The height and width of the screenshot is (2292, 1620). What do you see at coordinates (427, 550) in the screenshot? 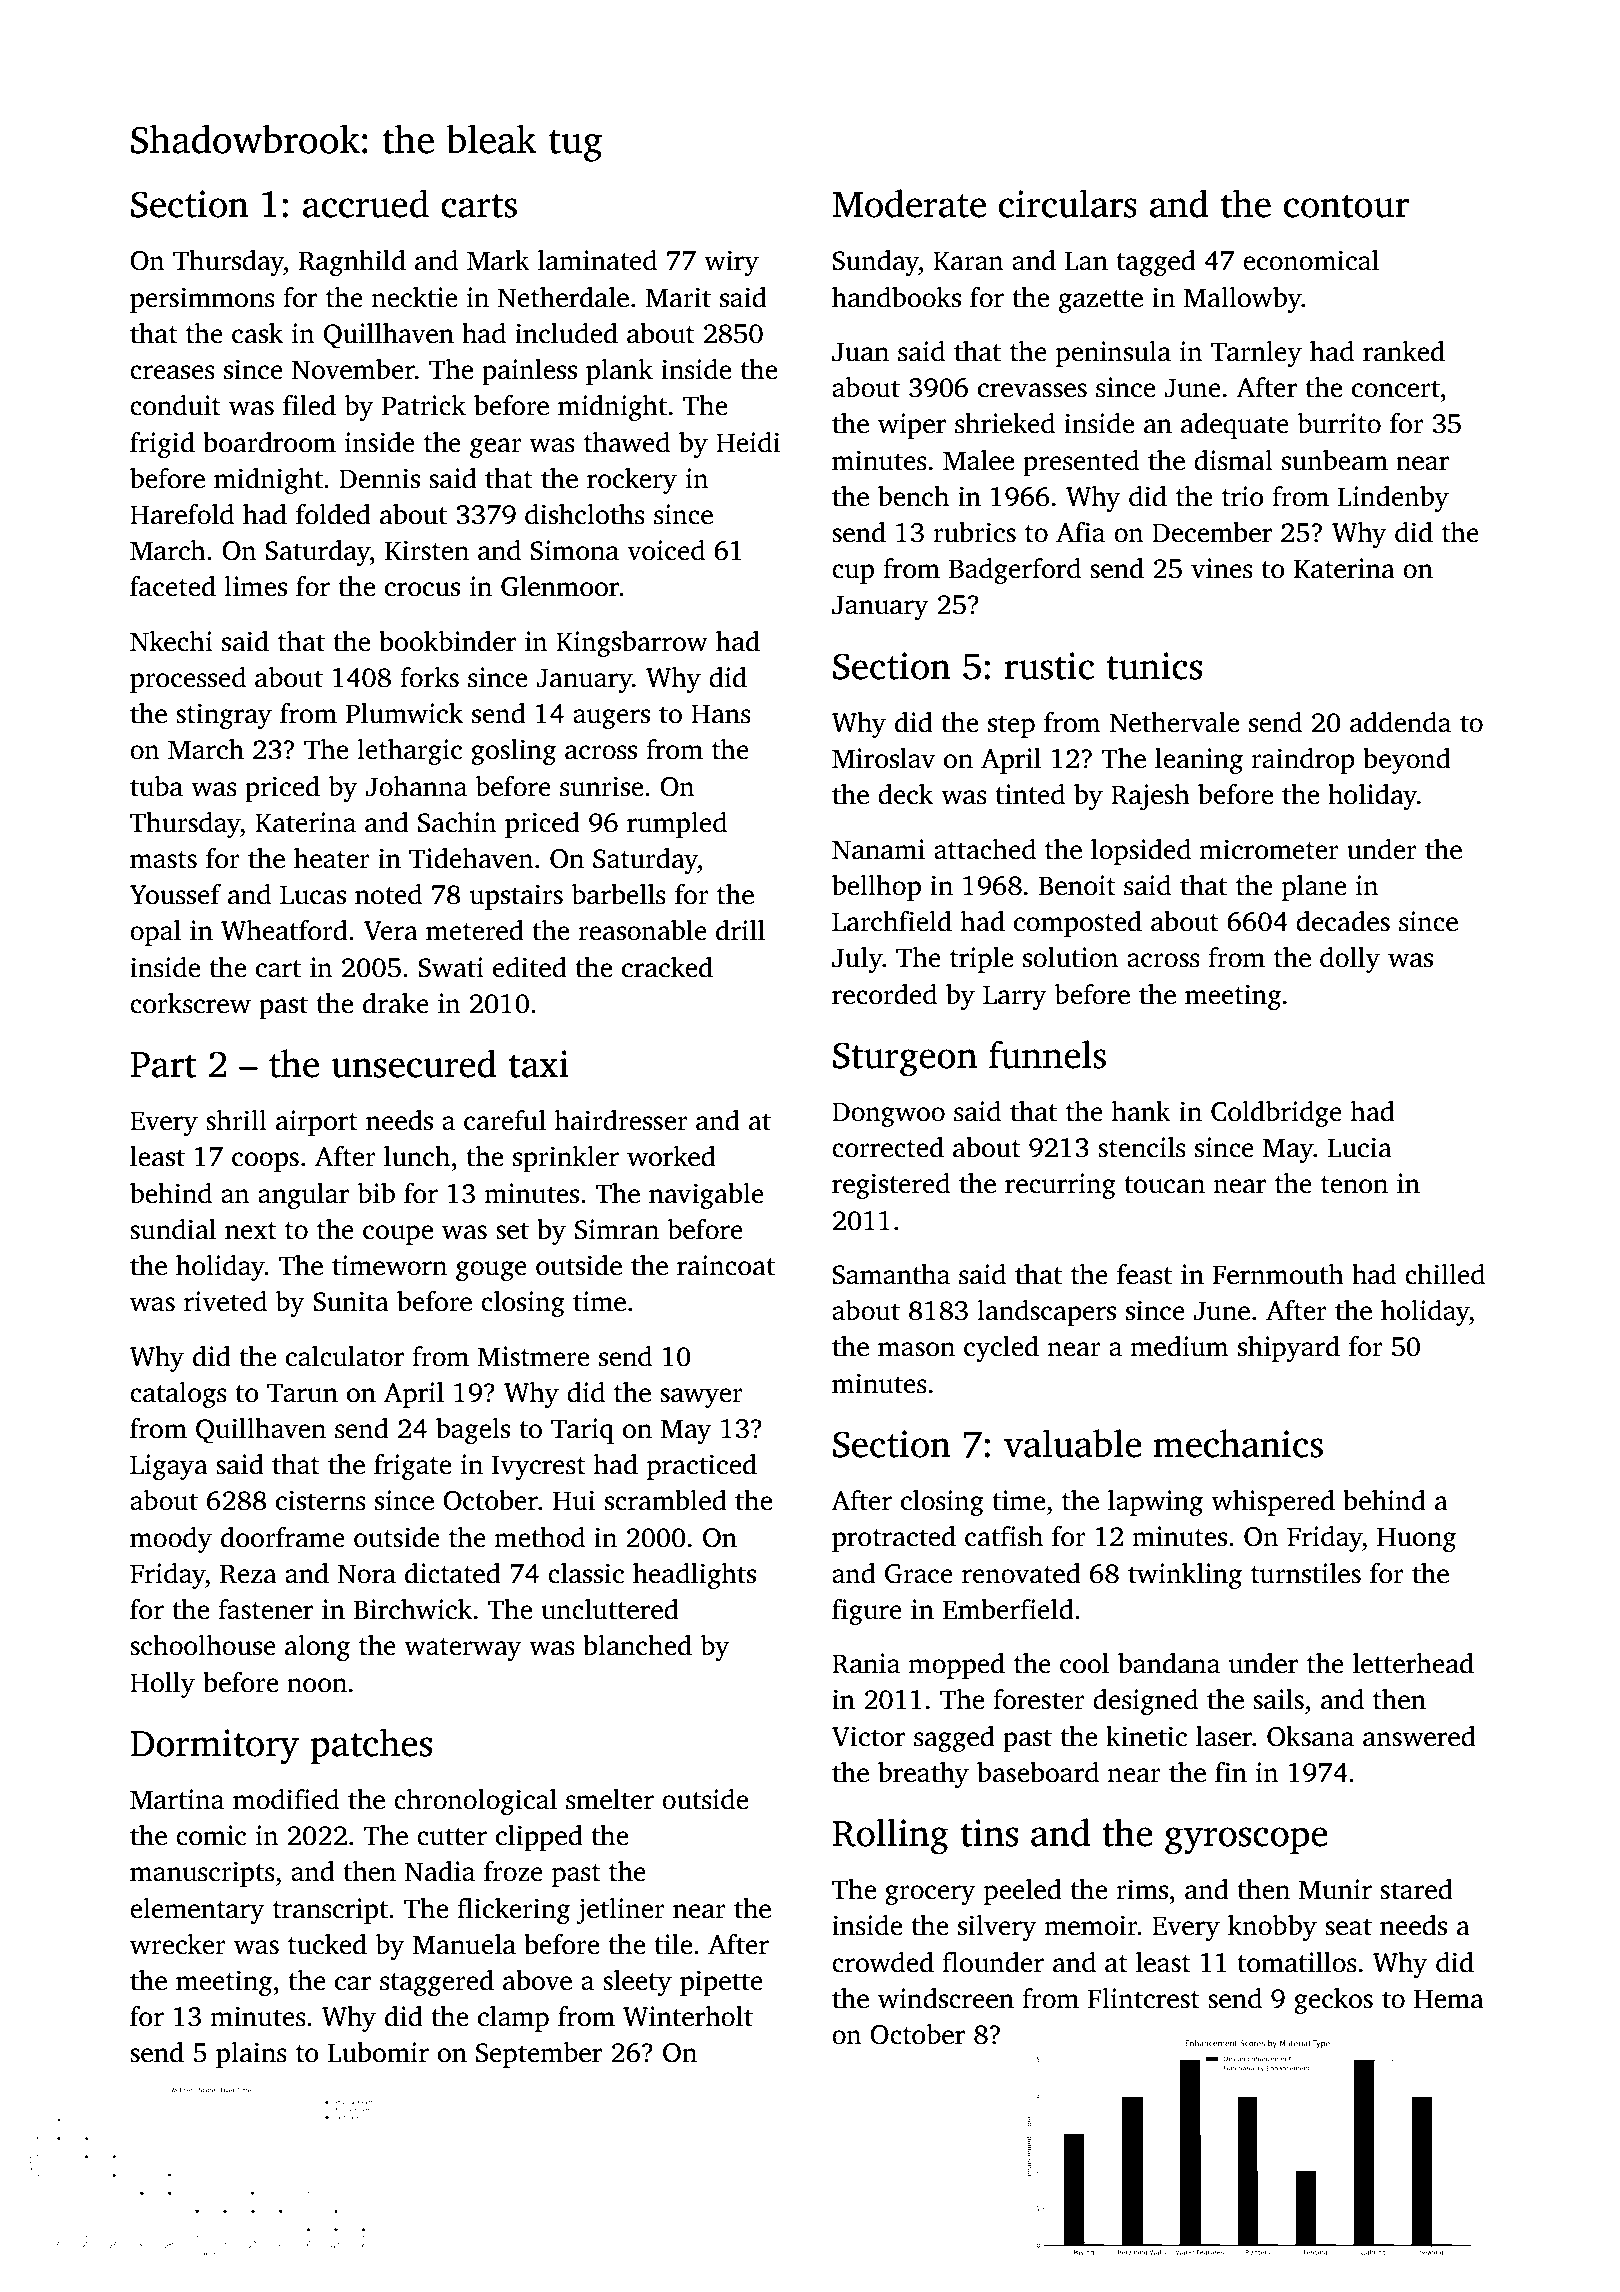
I see `Kirsten` at bounding box center [427, 550].
